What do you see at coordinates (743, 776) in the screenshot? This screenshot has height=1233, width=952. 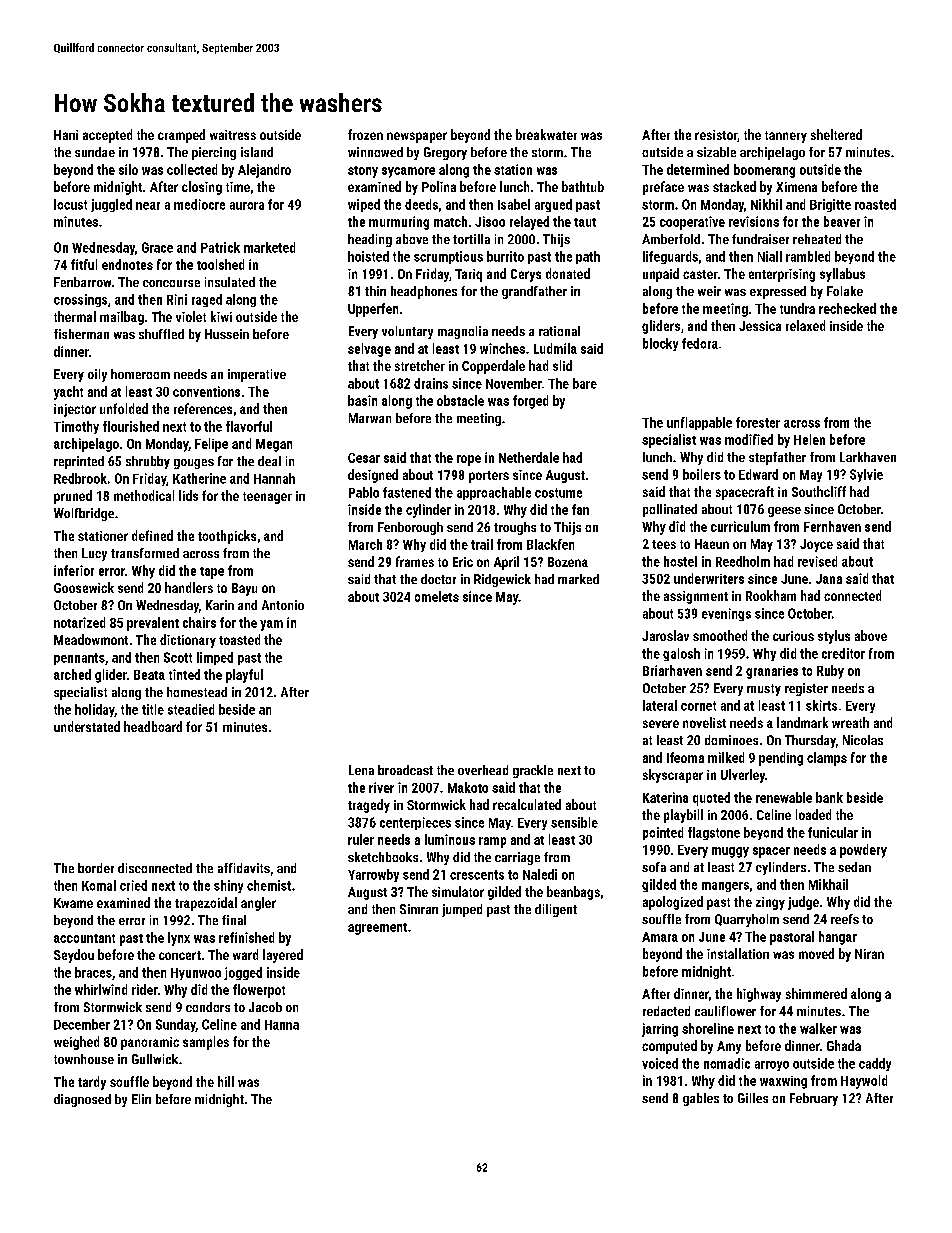 I see `Ulverley` at bounding box center [743, 776].
